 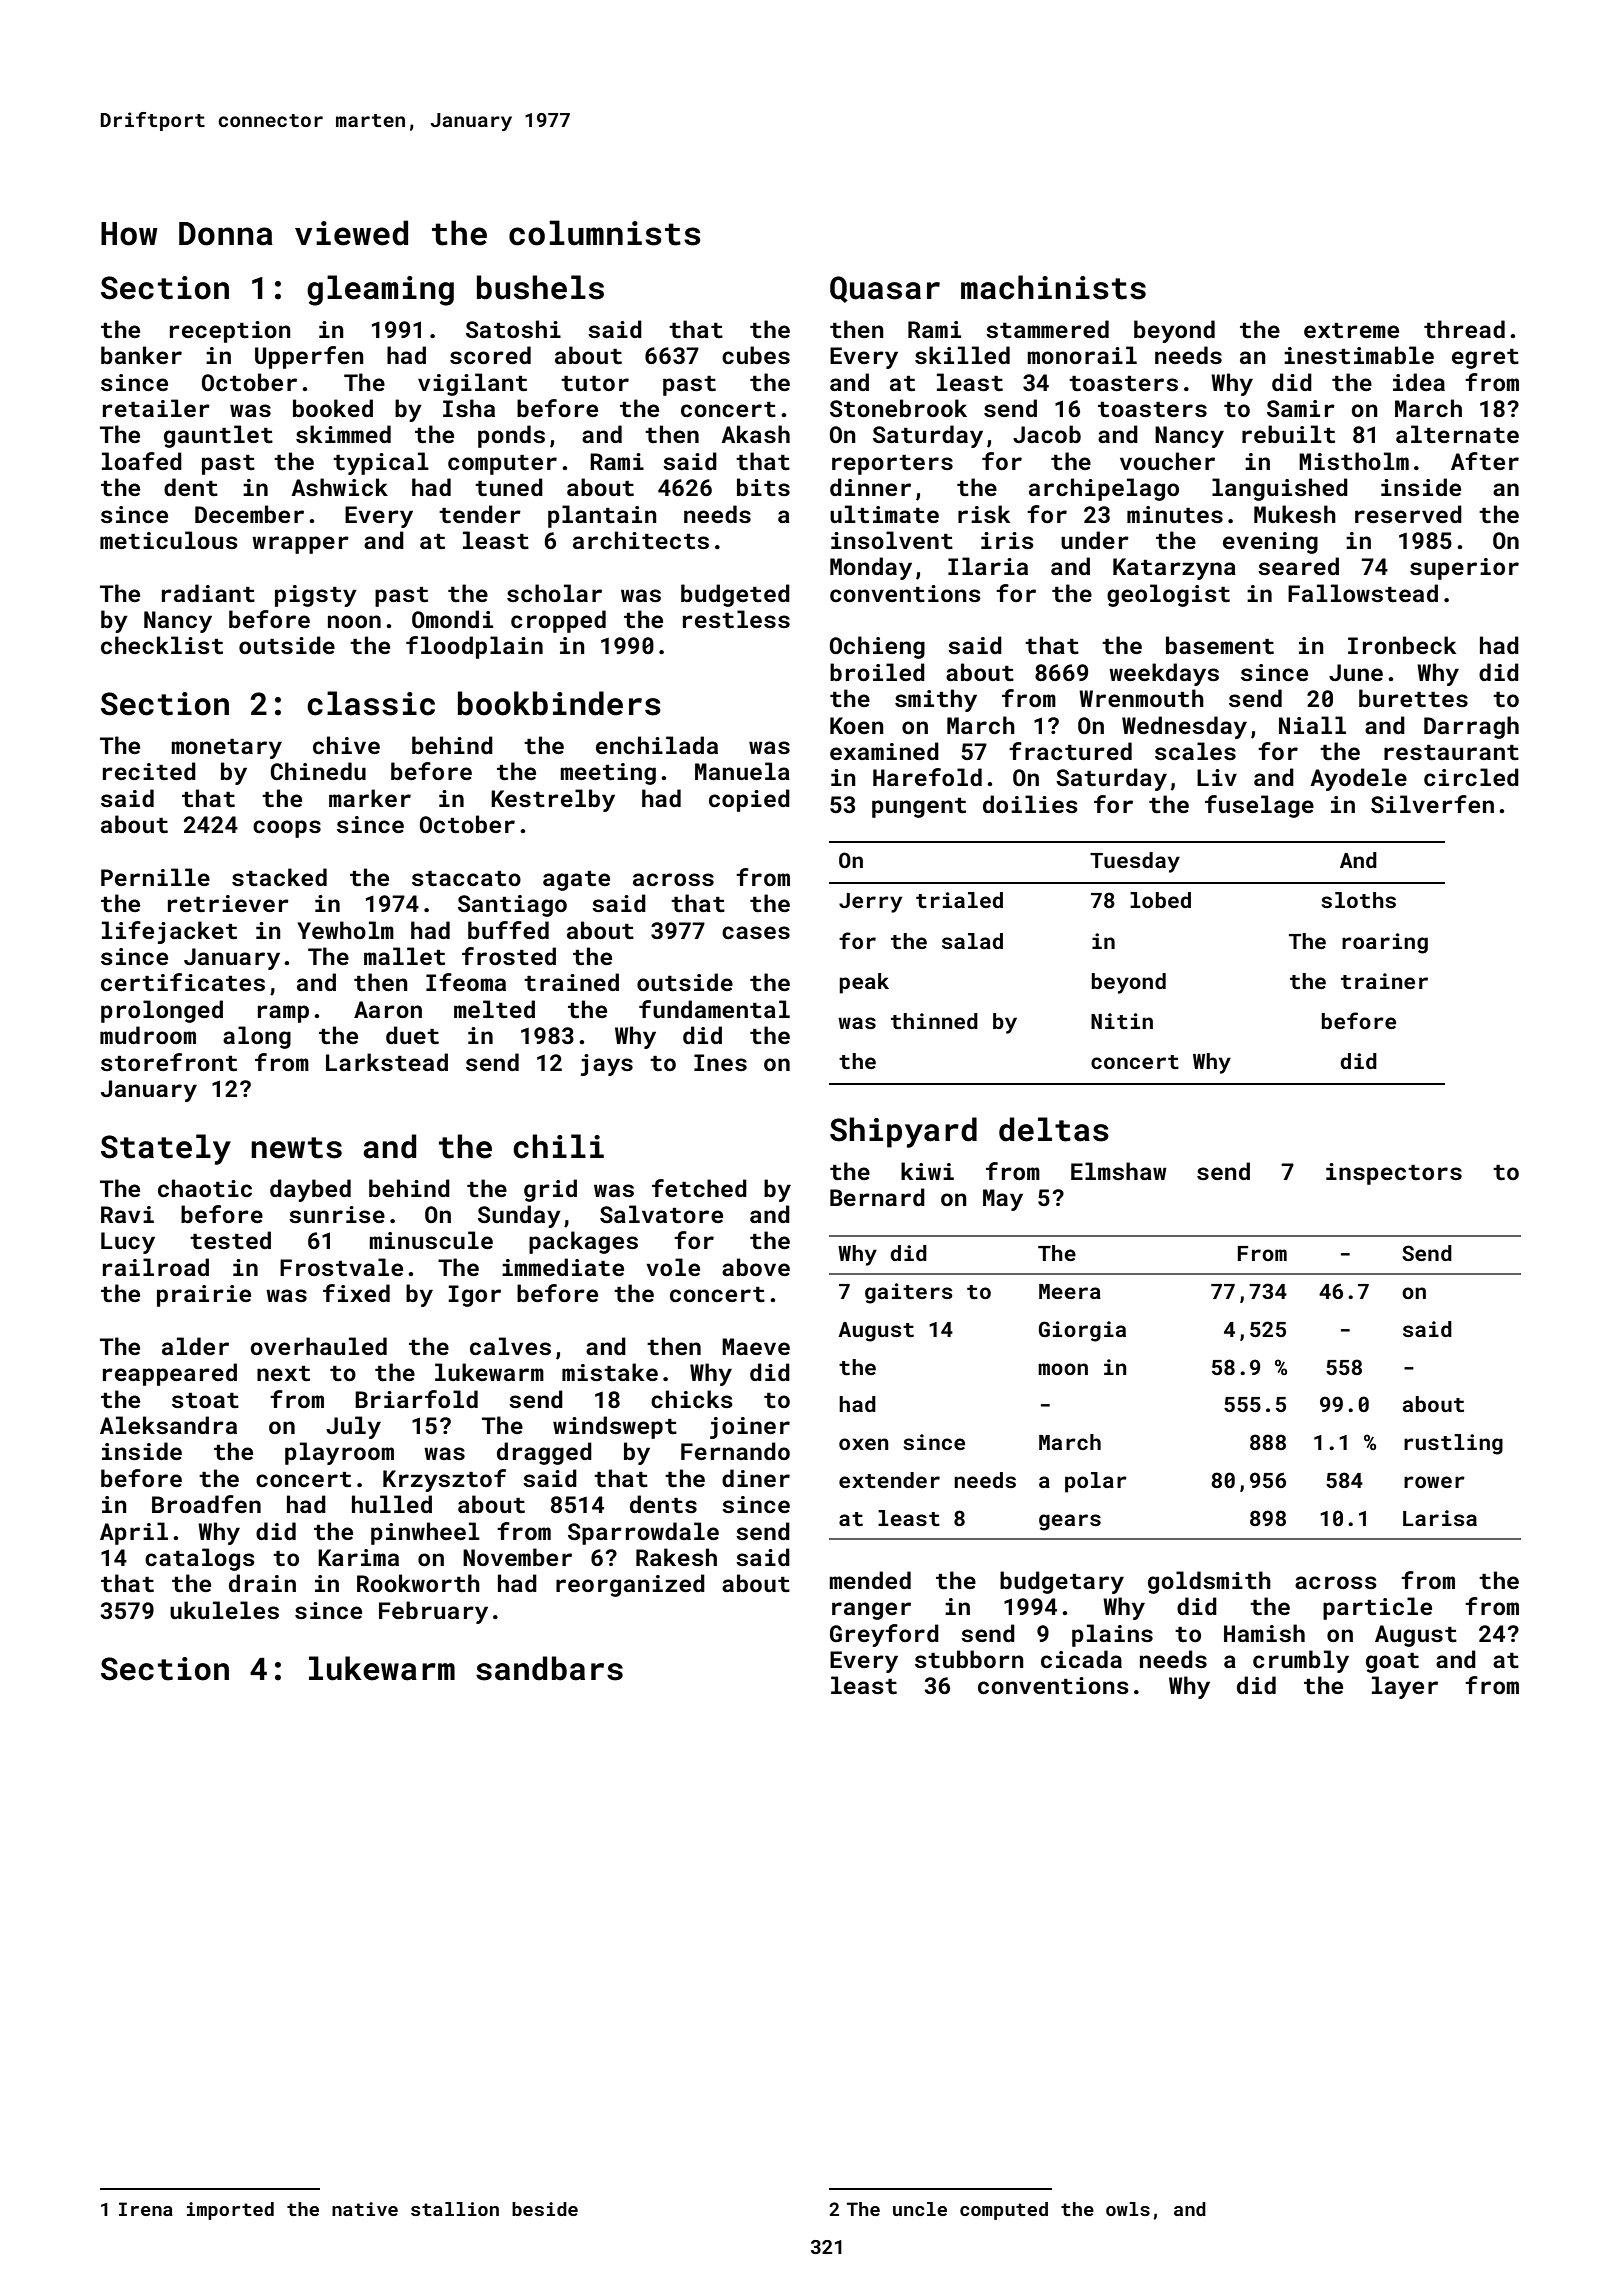 I want to click on owls, so click(x=1128, y=2209).
